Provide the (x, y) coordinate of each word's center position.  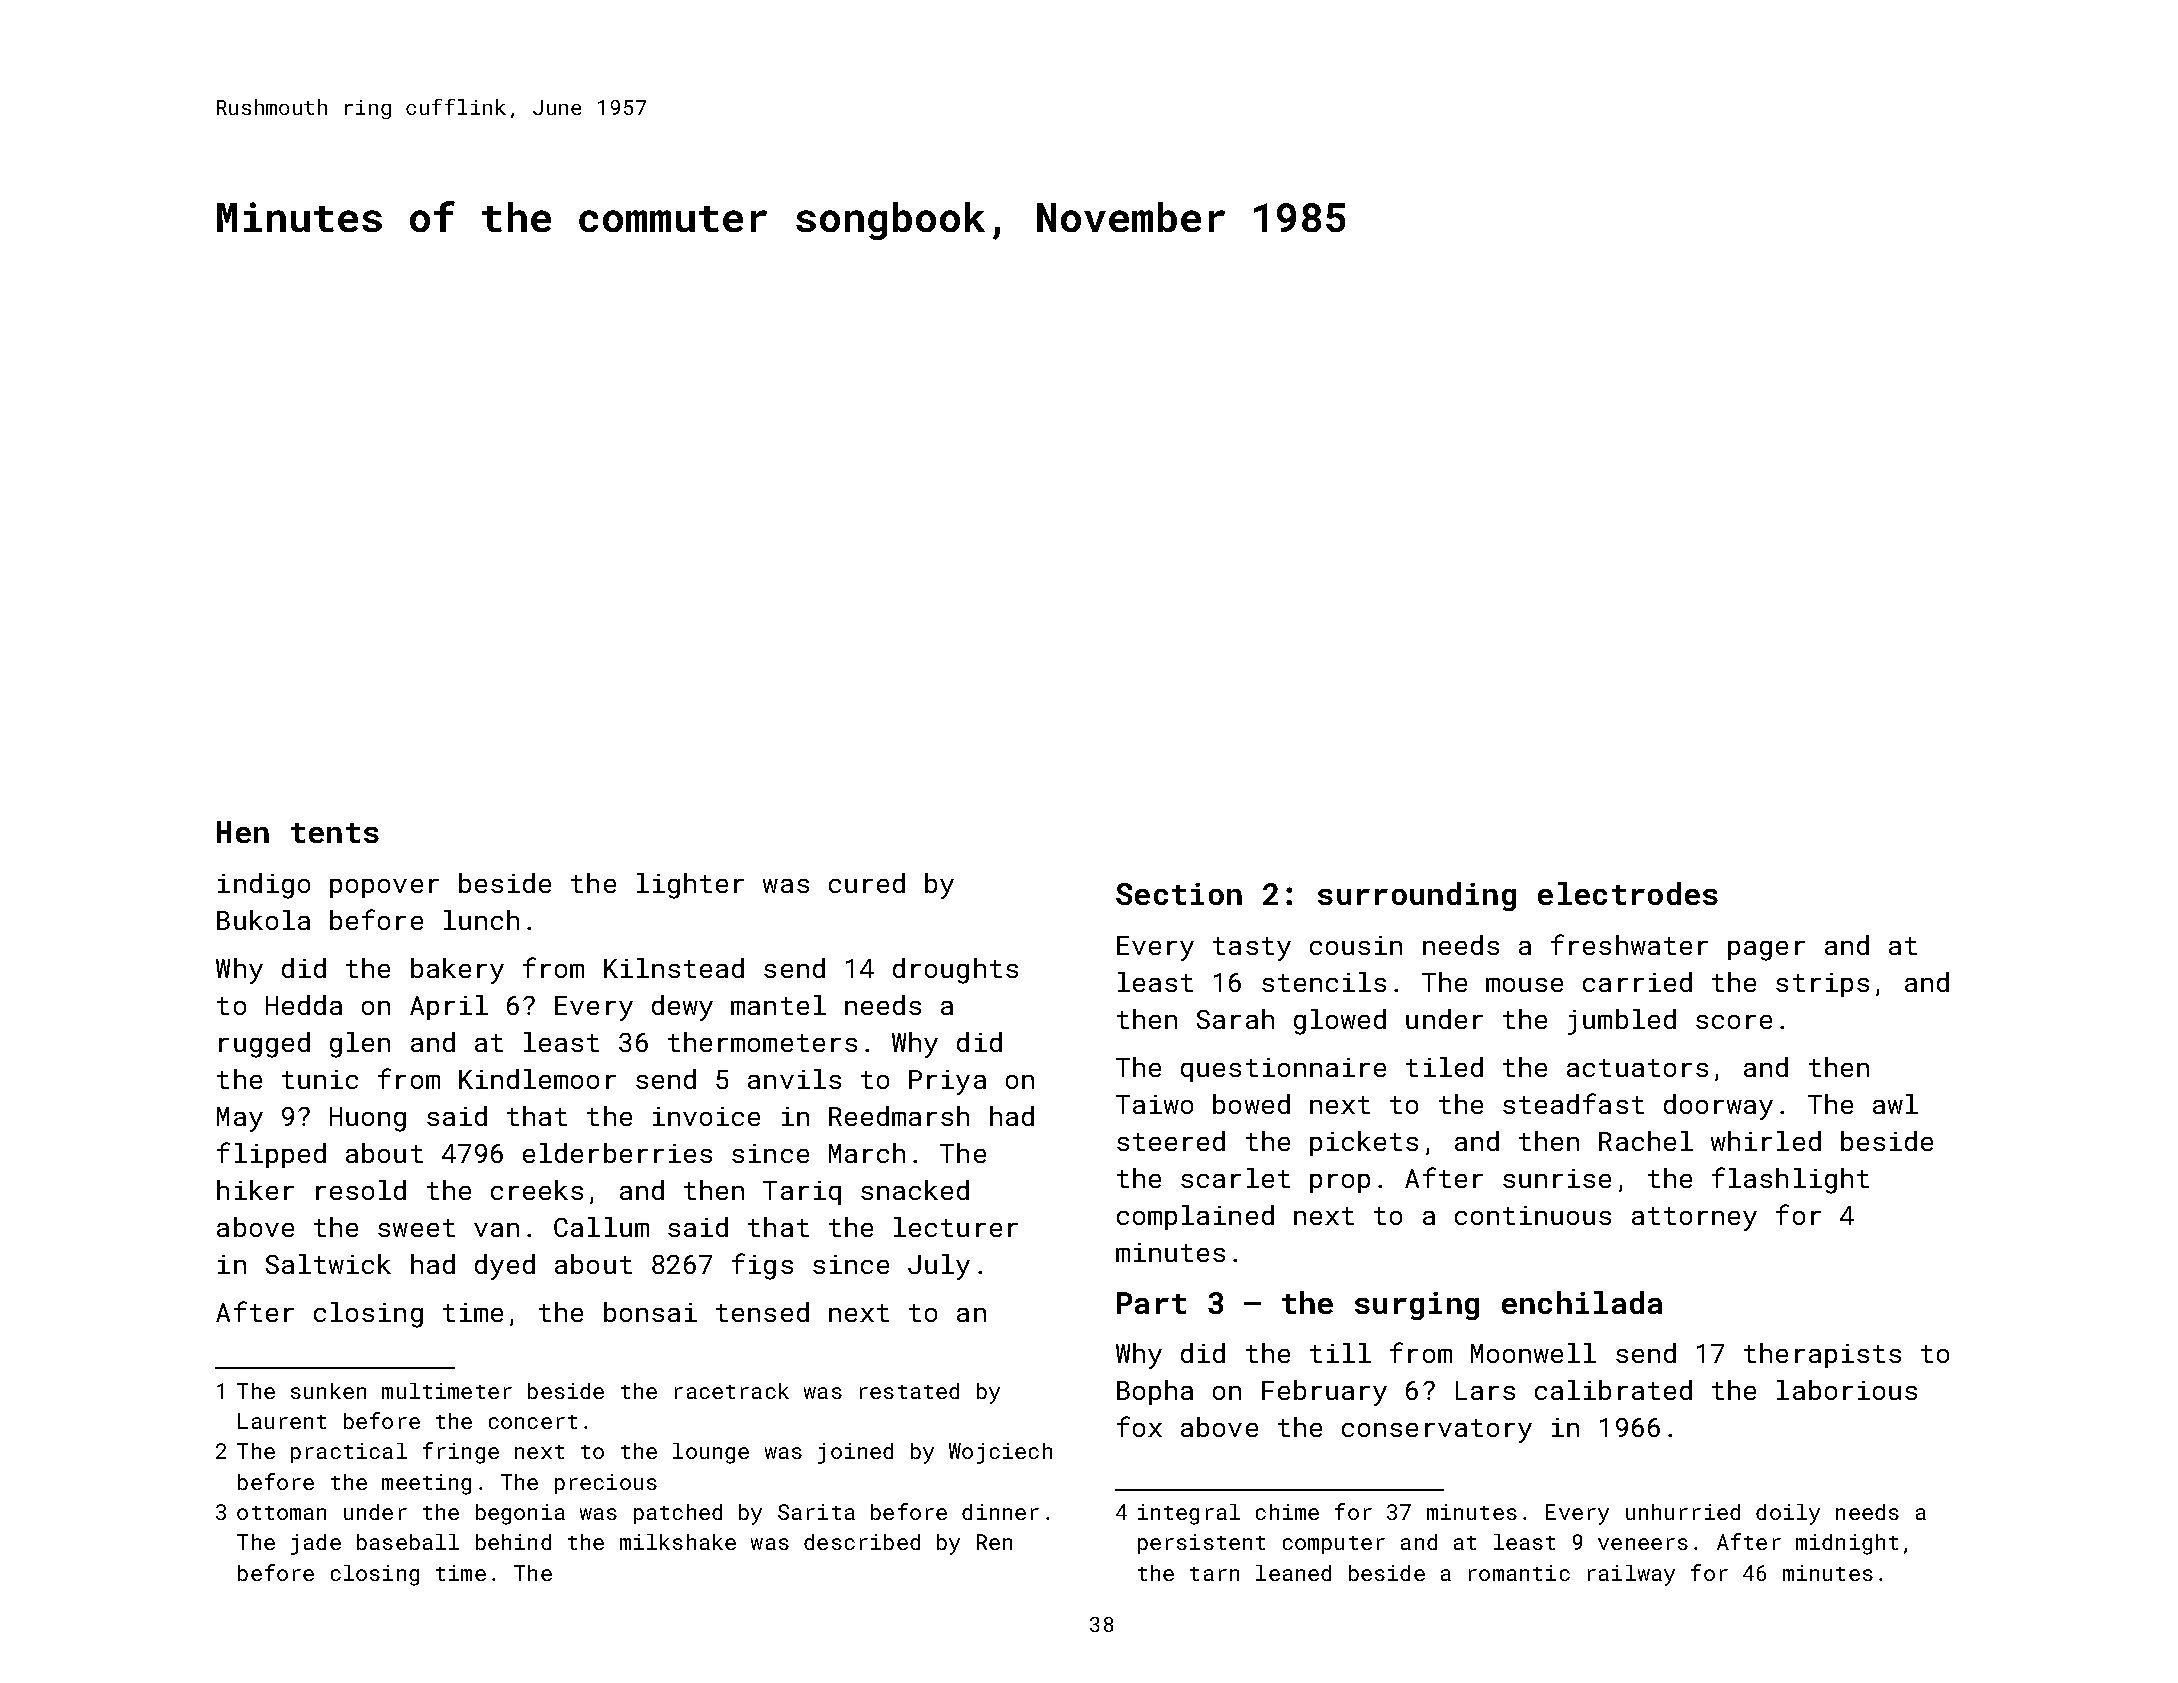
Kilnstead (674, 968)
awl (1895, 1104)
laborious (1847, 1390)
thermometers (762, 1042)
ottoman (281, 1513)
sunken (328, 1391)
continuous (1533, 1215)
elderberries (617, 1153)
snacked (915, 1190)
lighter (690, 886)
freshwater (1629, 944)
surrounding (1417, 896)
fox (1139, 1426)
